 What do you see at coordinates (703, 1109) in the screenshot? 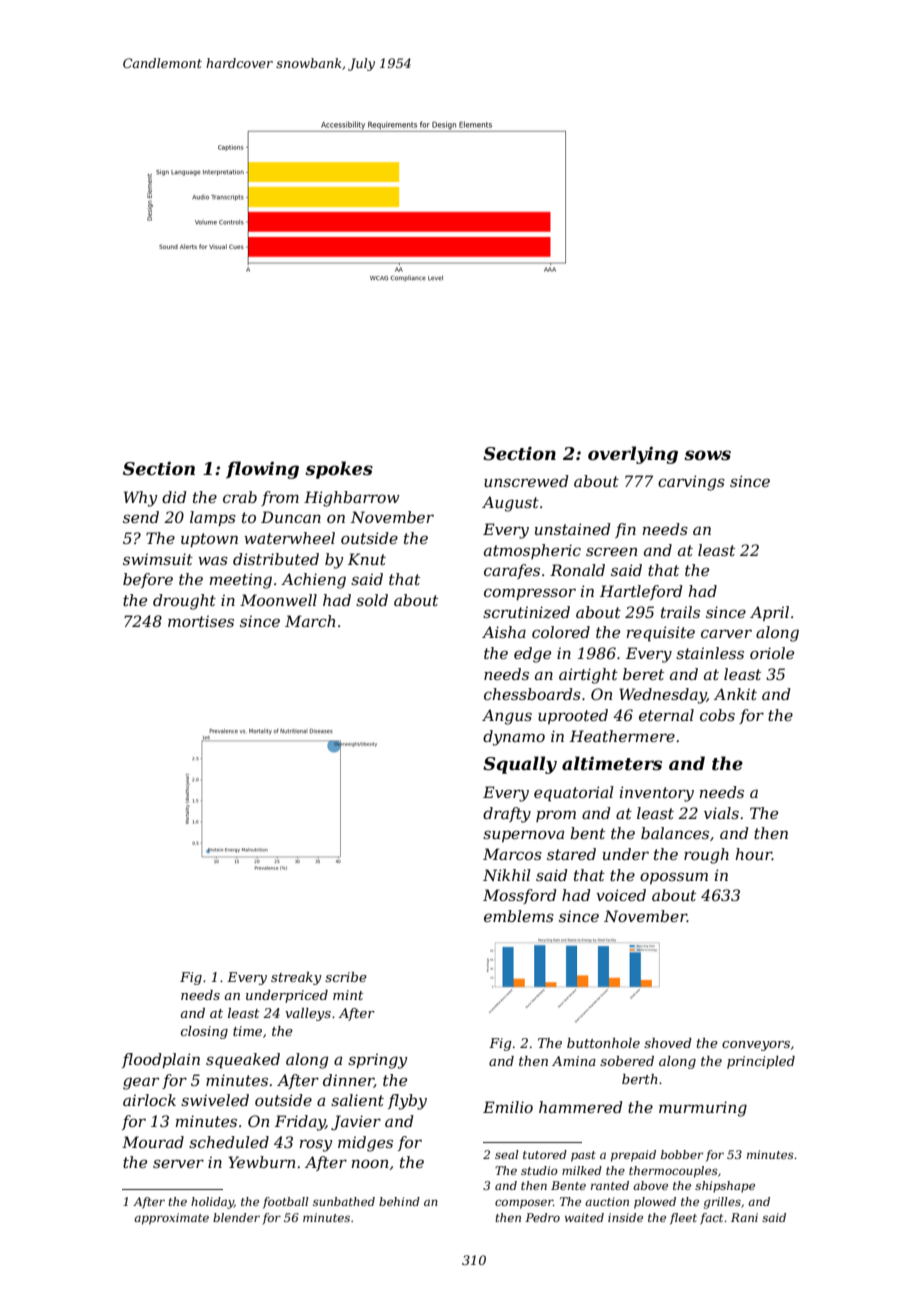
I see `murmuring` at bounding box center [703, 1109].
